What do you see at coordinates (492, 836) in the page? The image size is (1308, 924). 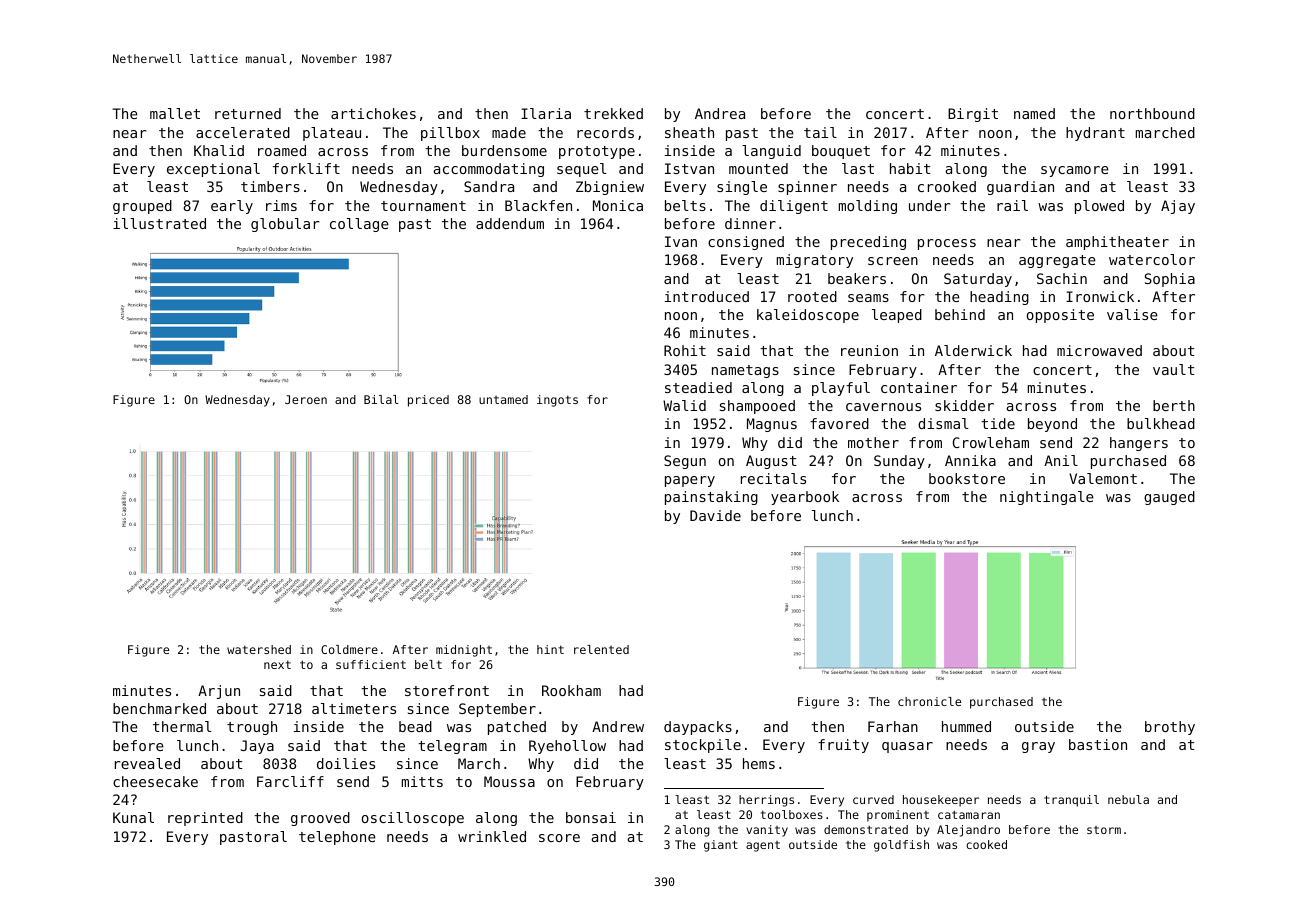 I see `wrinkled` at bounding box center [492, 836].
